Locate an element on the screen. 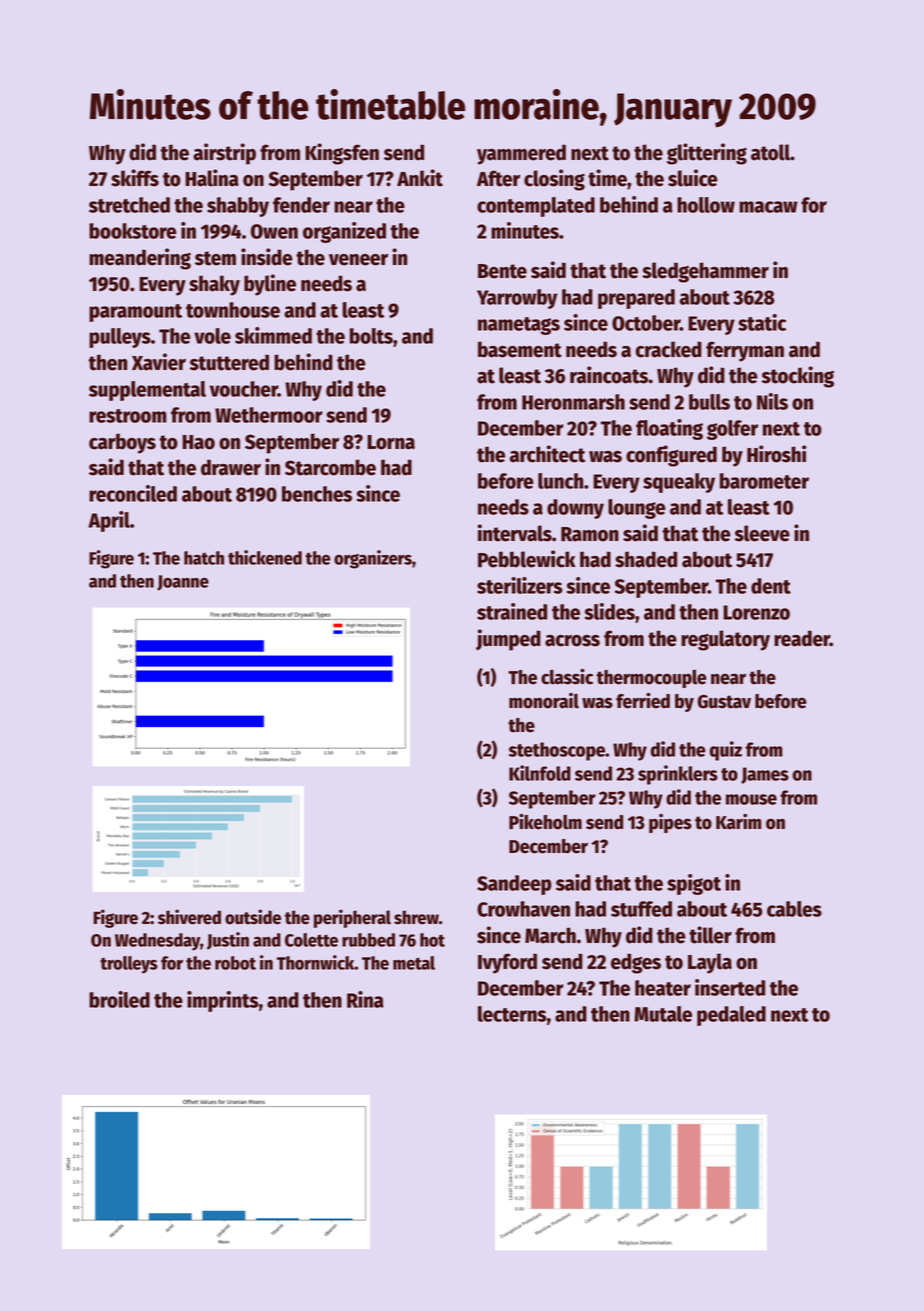  supplemental is located at coordinates (147, 391).
